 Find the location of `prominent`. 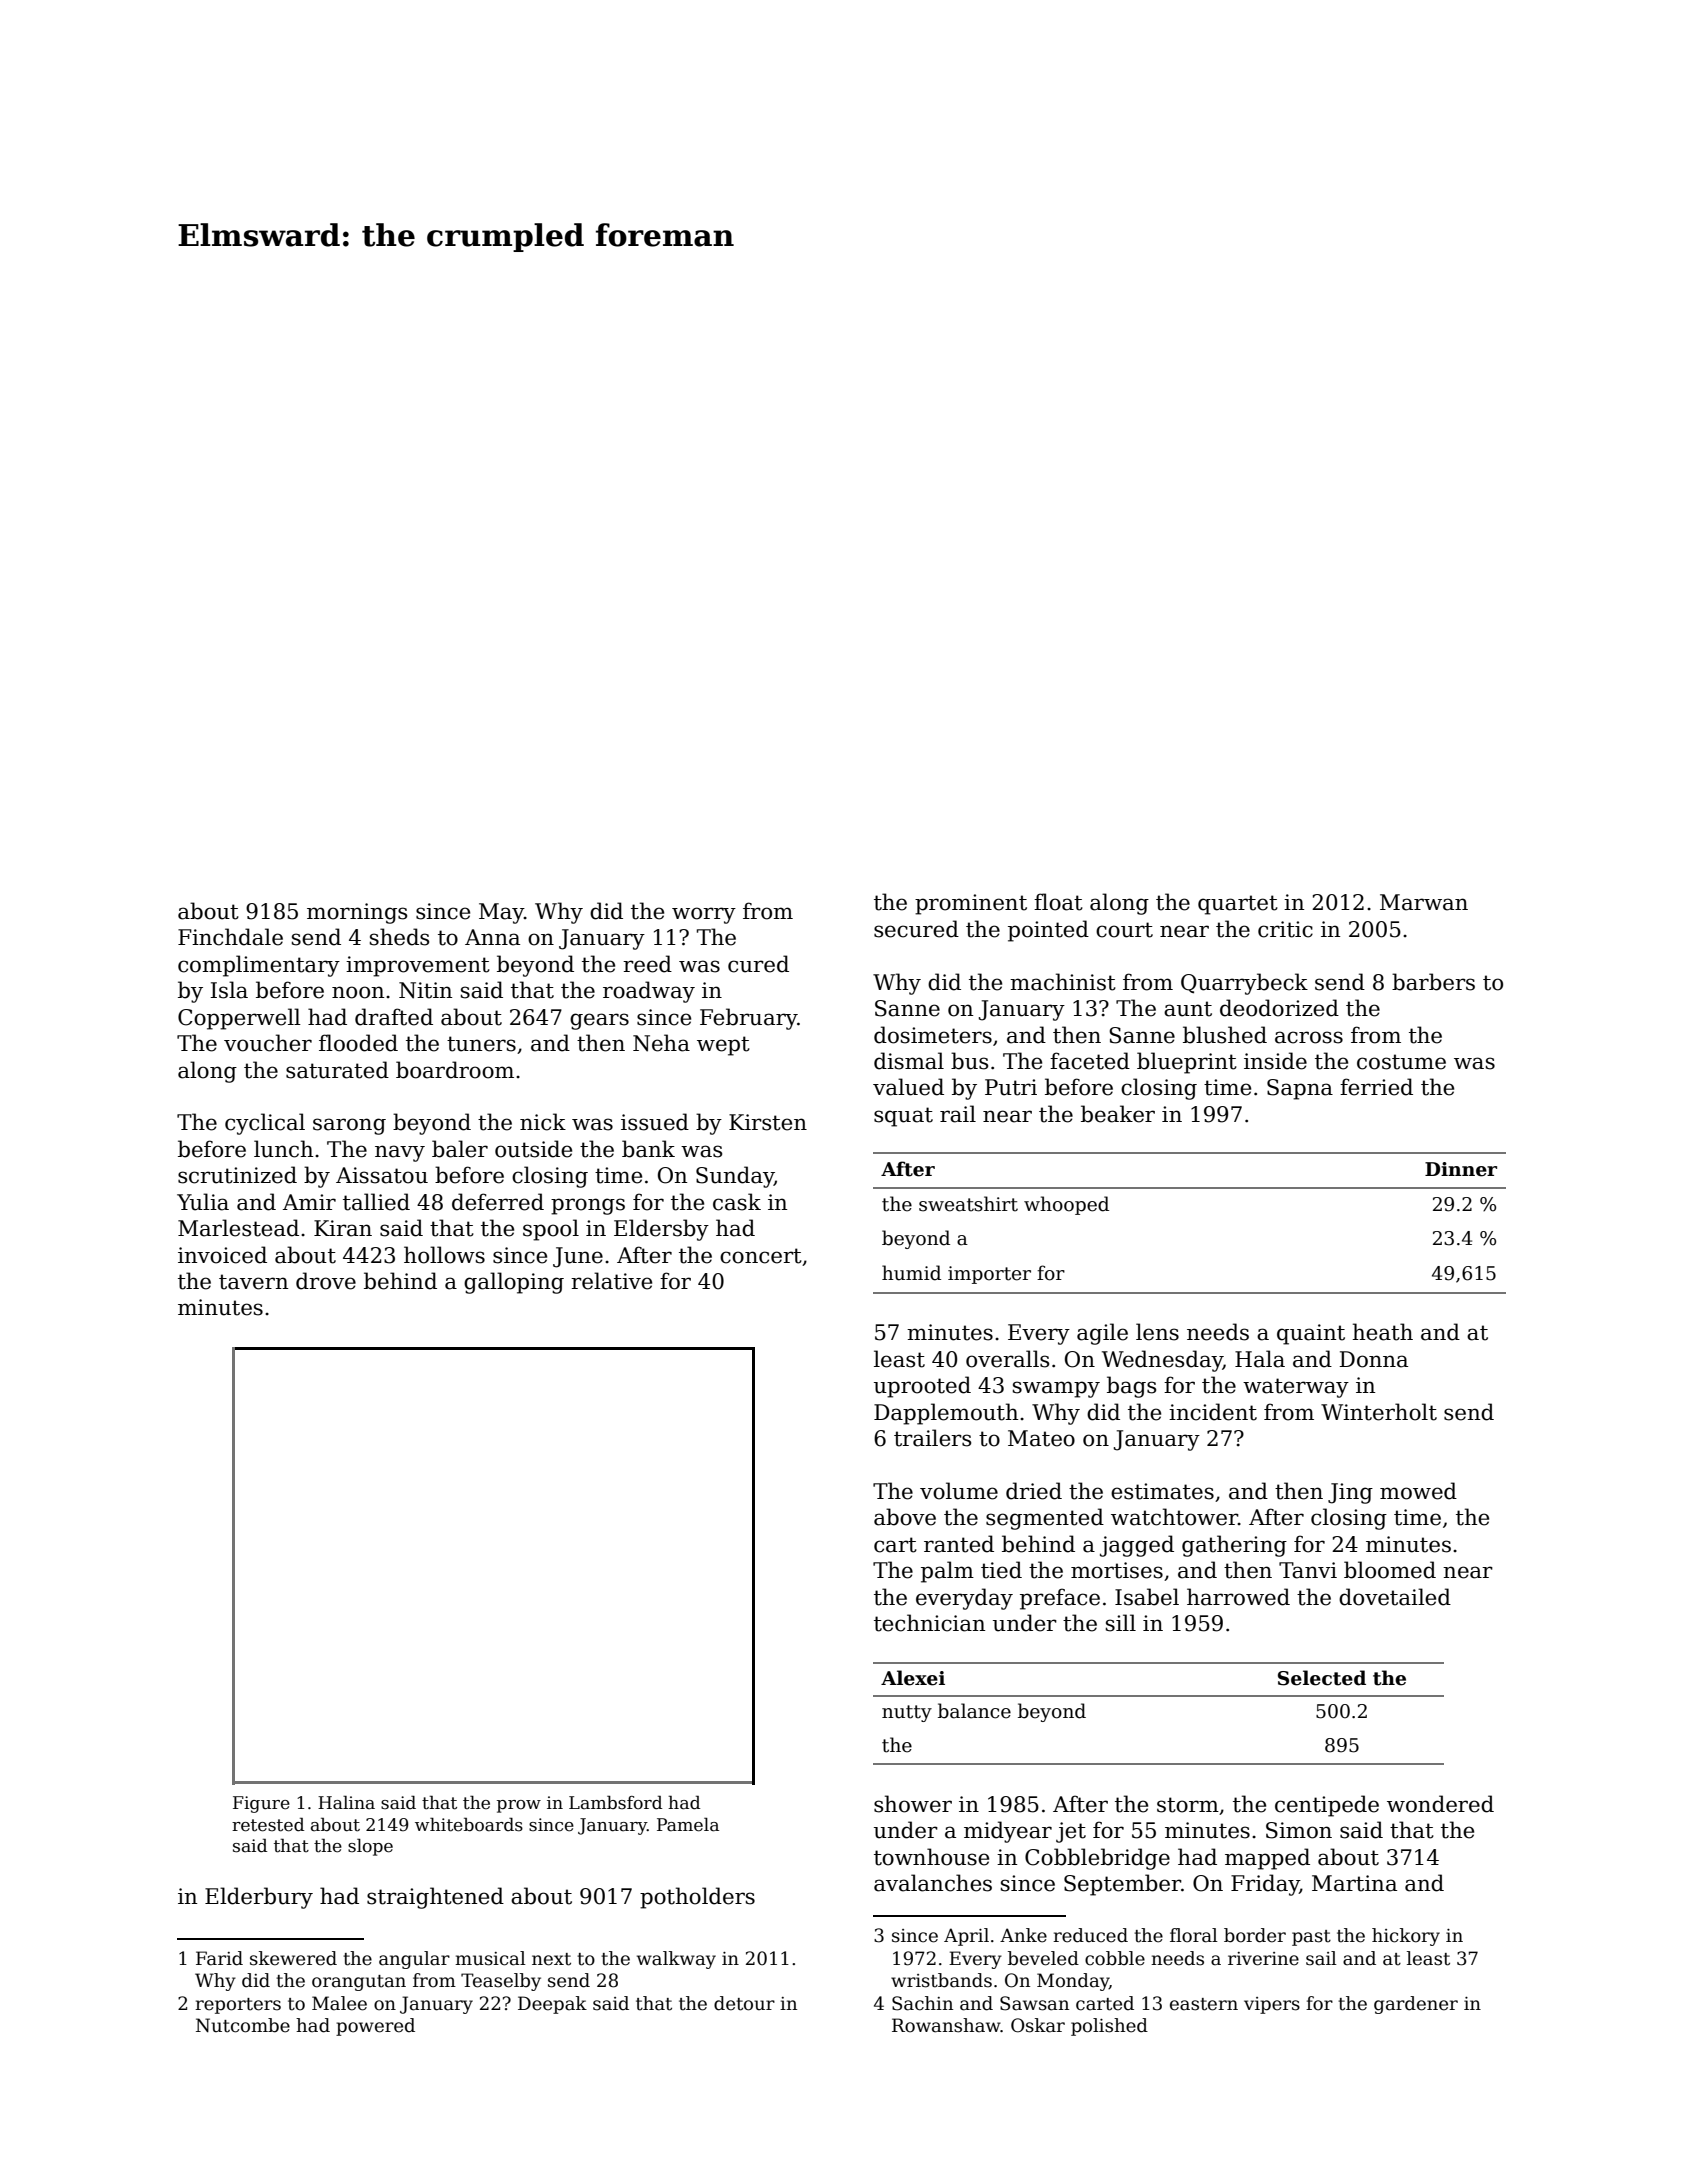

prominent is located at coordinates (971, 904).
